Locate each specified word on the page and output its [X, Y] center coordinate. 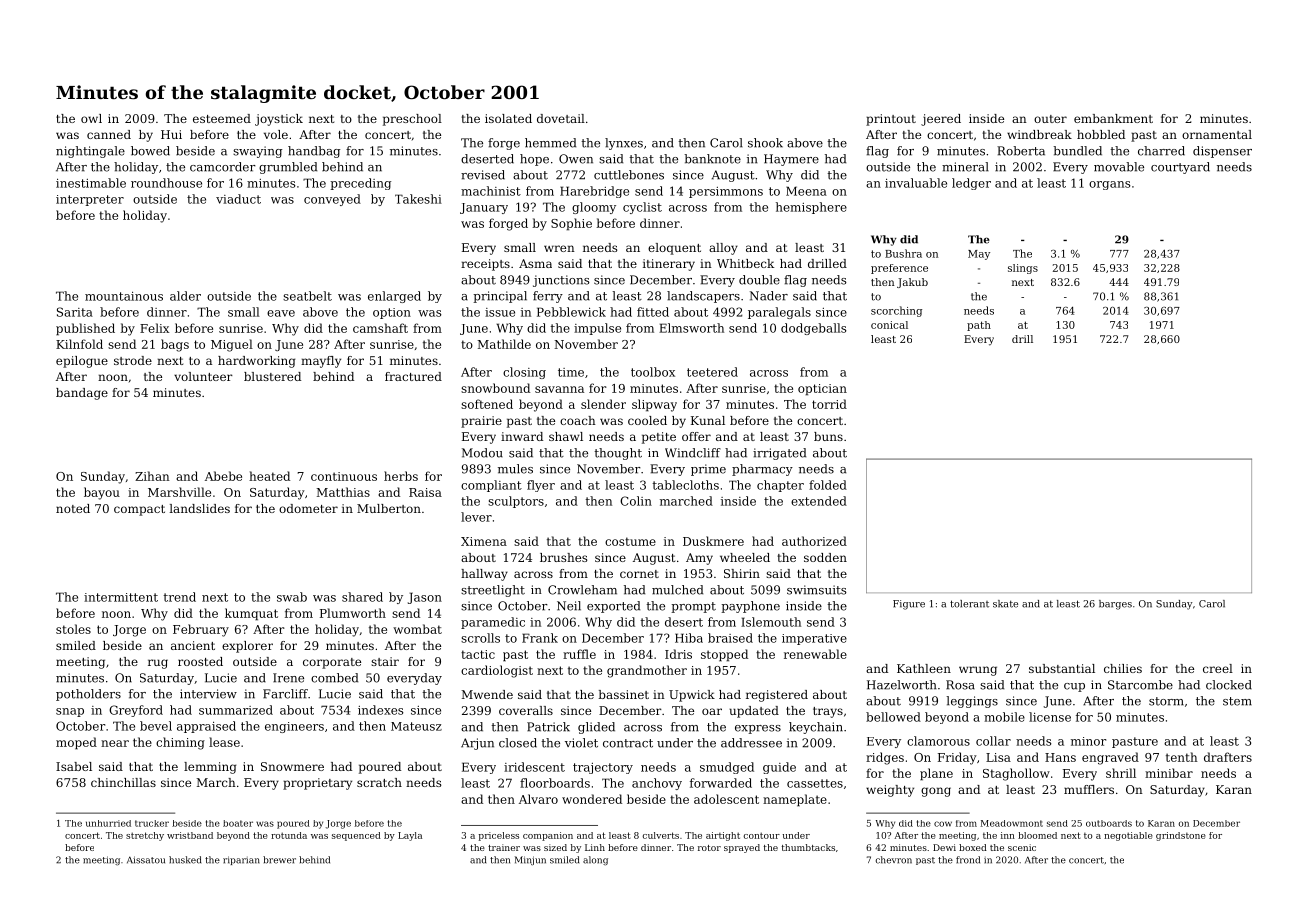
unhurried [108, 823]
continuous [344, 476]
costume [630, 541]
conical [889, 325]
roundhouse [166, 183]
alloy [723, 249]
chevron [894, 860]
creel [1218, 668]
